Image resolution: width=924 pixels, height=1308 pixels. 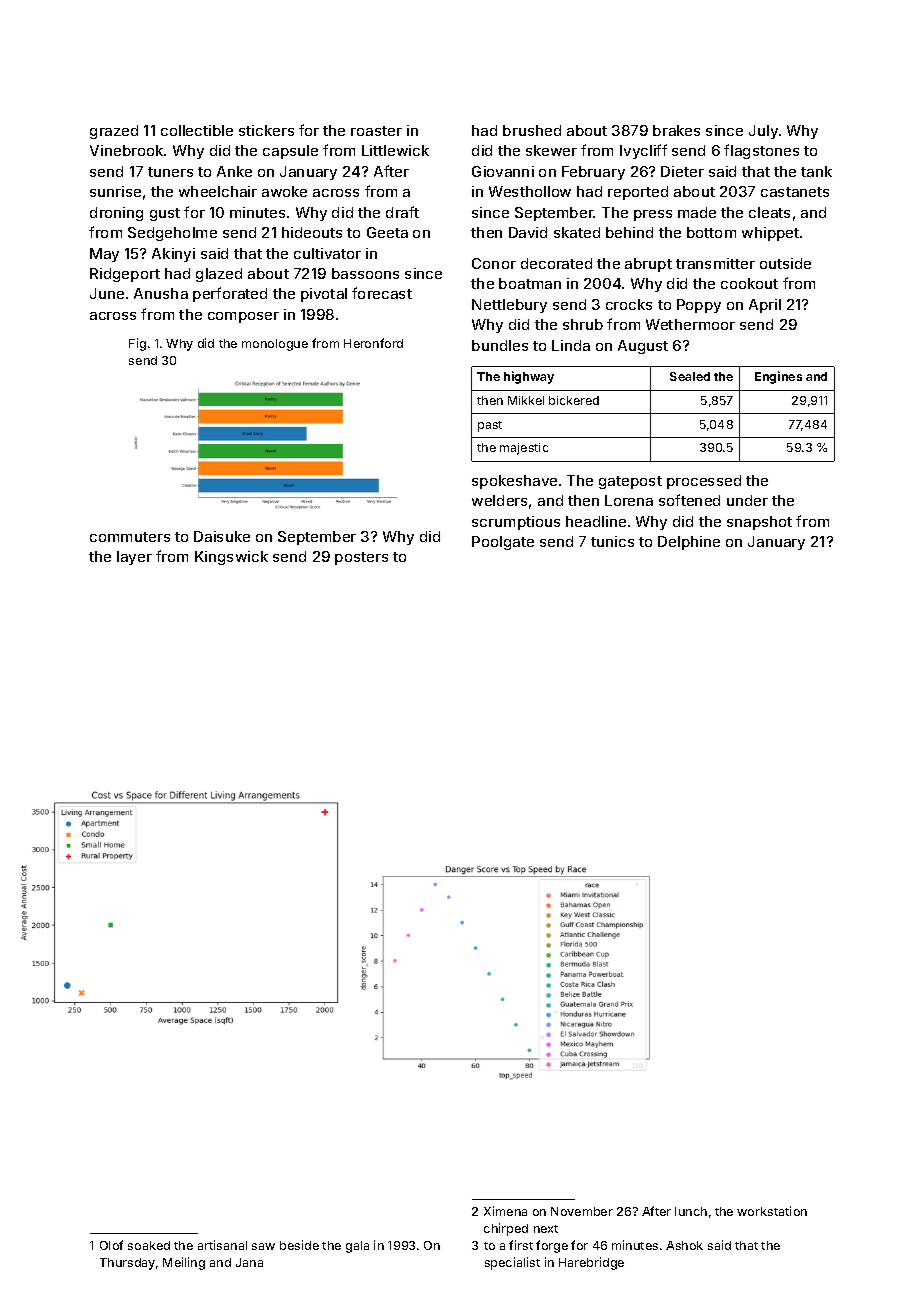 I want to click on lunch, so click(x=691, y=1211).
